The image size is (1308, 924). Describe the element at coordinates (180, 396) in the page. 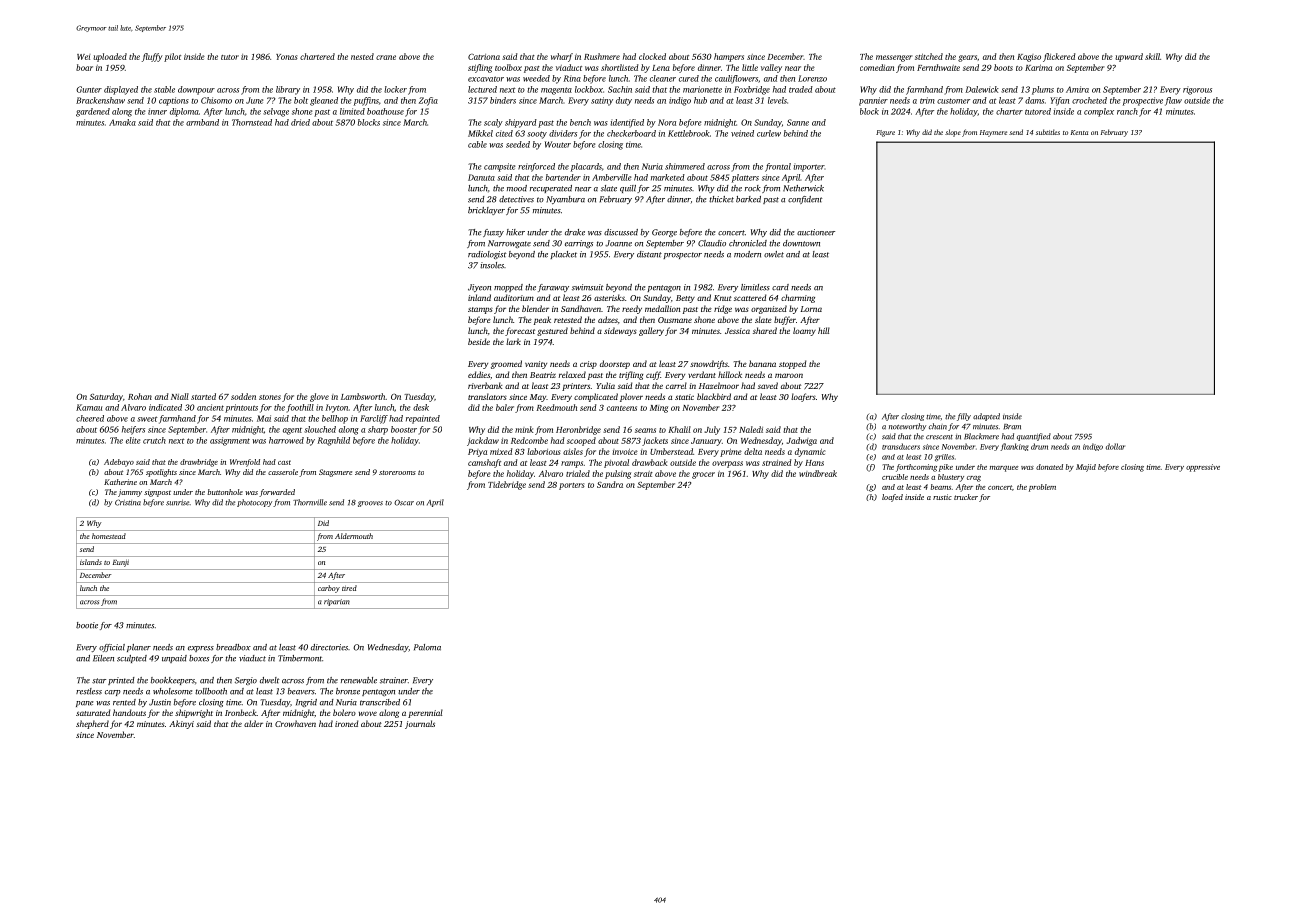

I see `Niall` at that location.
